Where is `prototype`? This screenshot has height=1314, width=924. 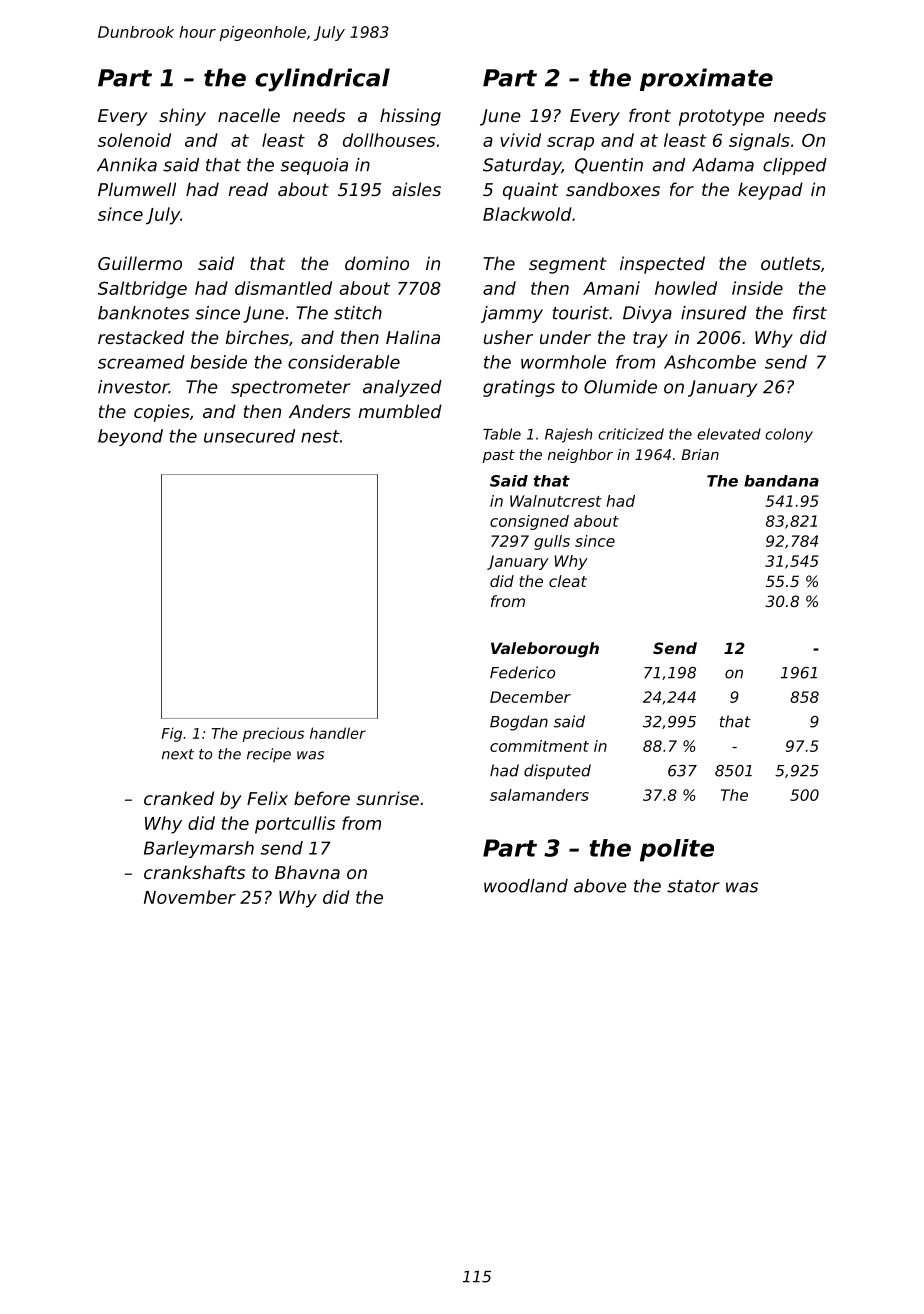 prototype is located at coordinates (721, 117).
